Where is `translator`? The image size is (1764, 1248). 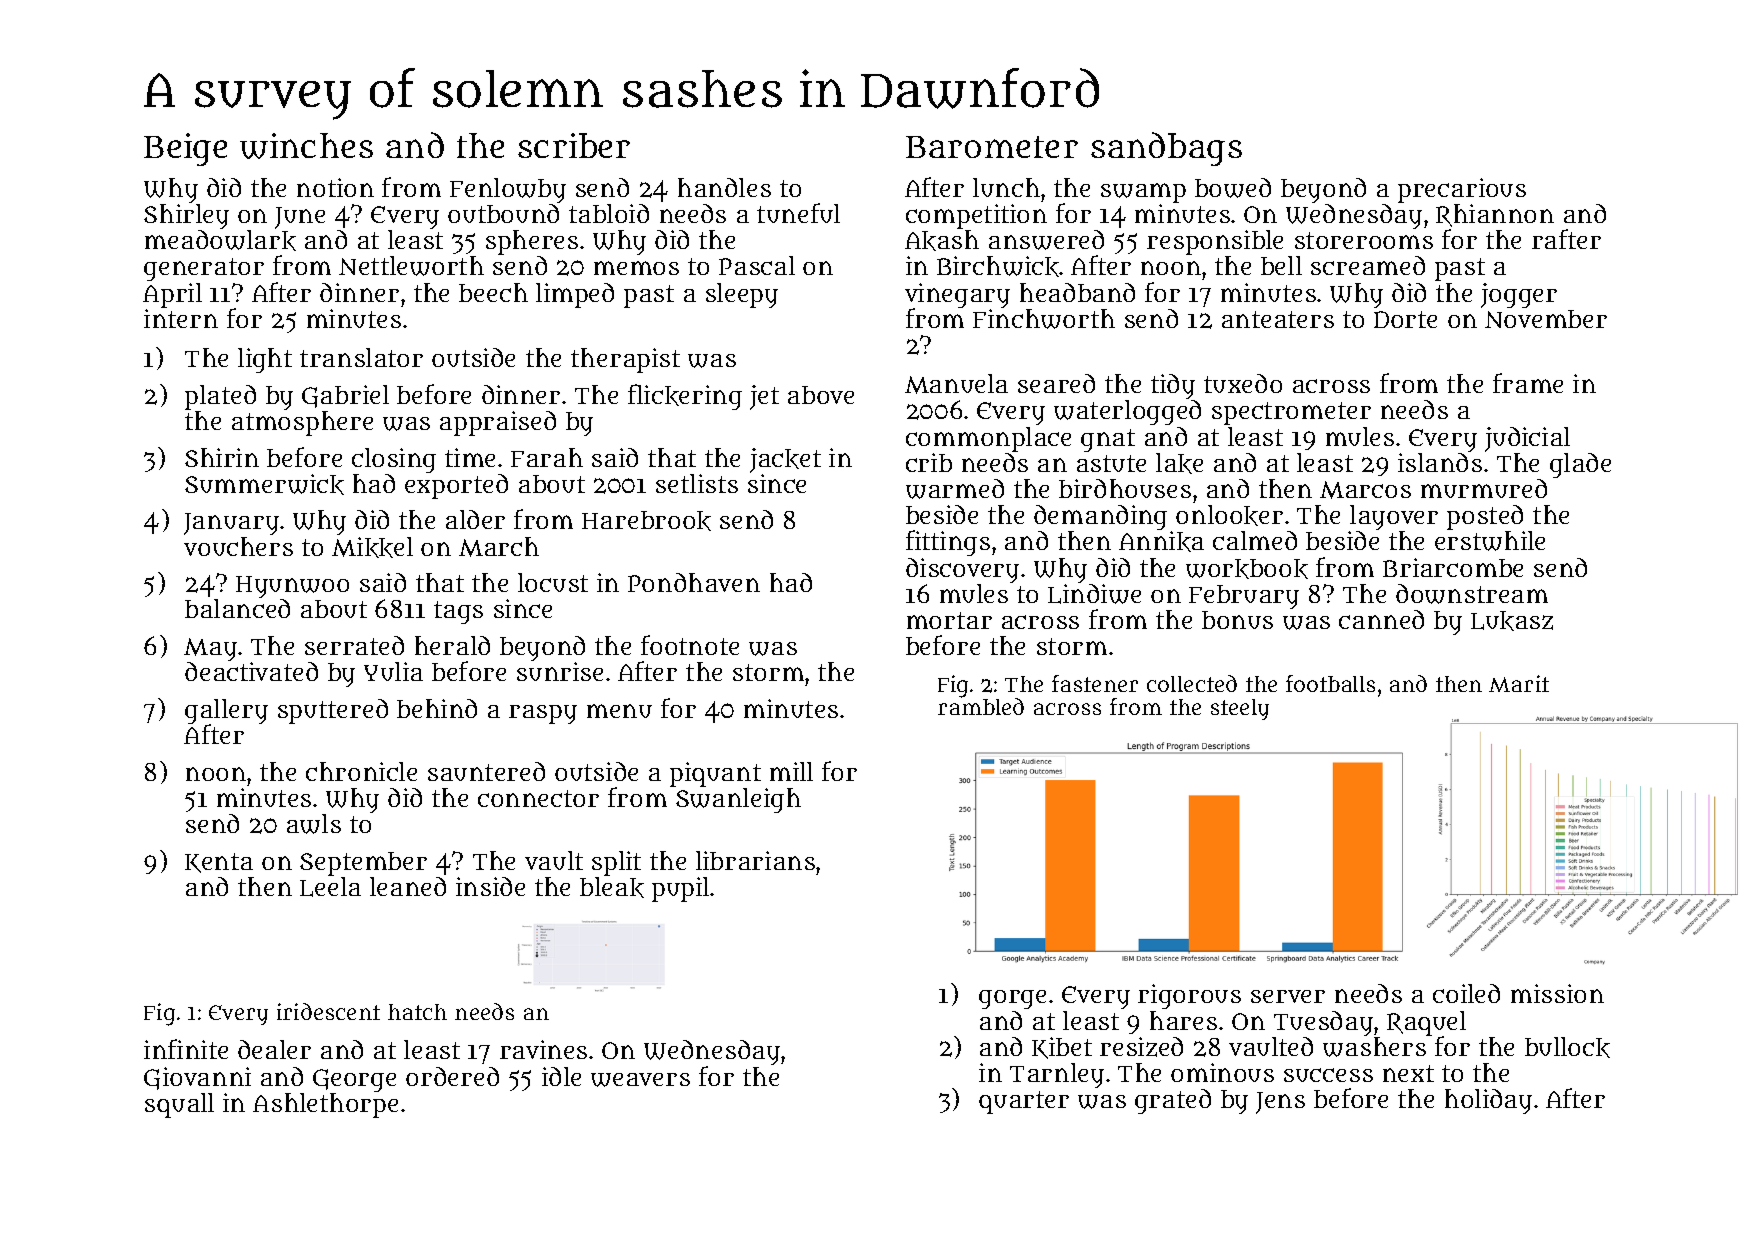 translator is located at coordinates (361, 357).
